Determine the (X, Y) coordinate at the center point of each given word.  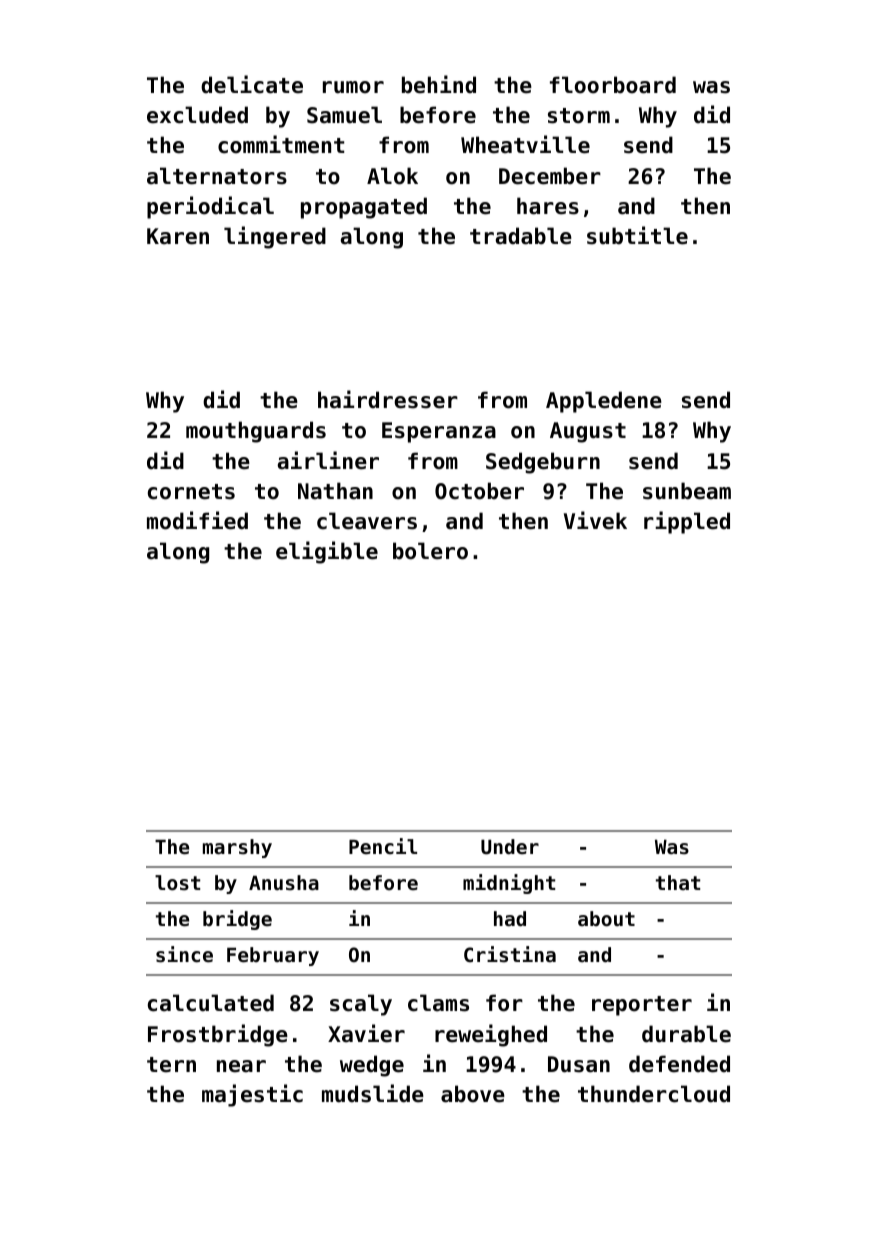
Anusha (284, 883)
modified (197, 520)
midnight (509, 884)
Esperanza (439, 432)
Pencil (383, 846)
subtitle (637, 235)
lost (177, 883)
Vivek (595, 520)
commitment (281, 144)
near (241, 1066)
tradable (521, 236)
